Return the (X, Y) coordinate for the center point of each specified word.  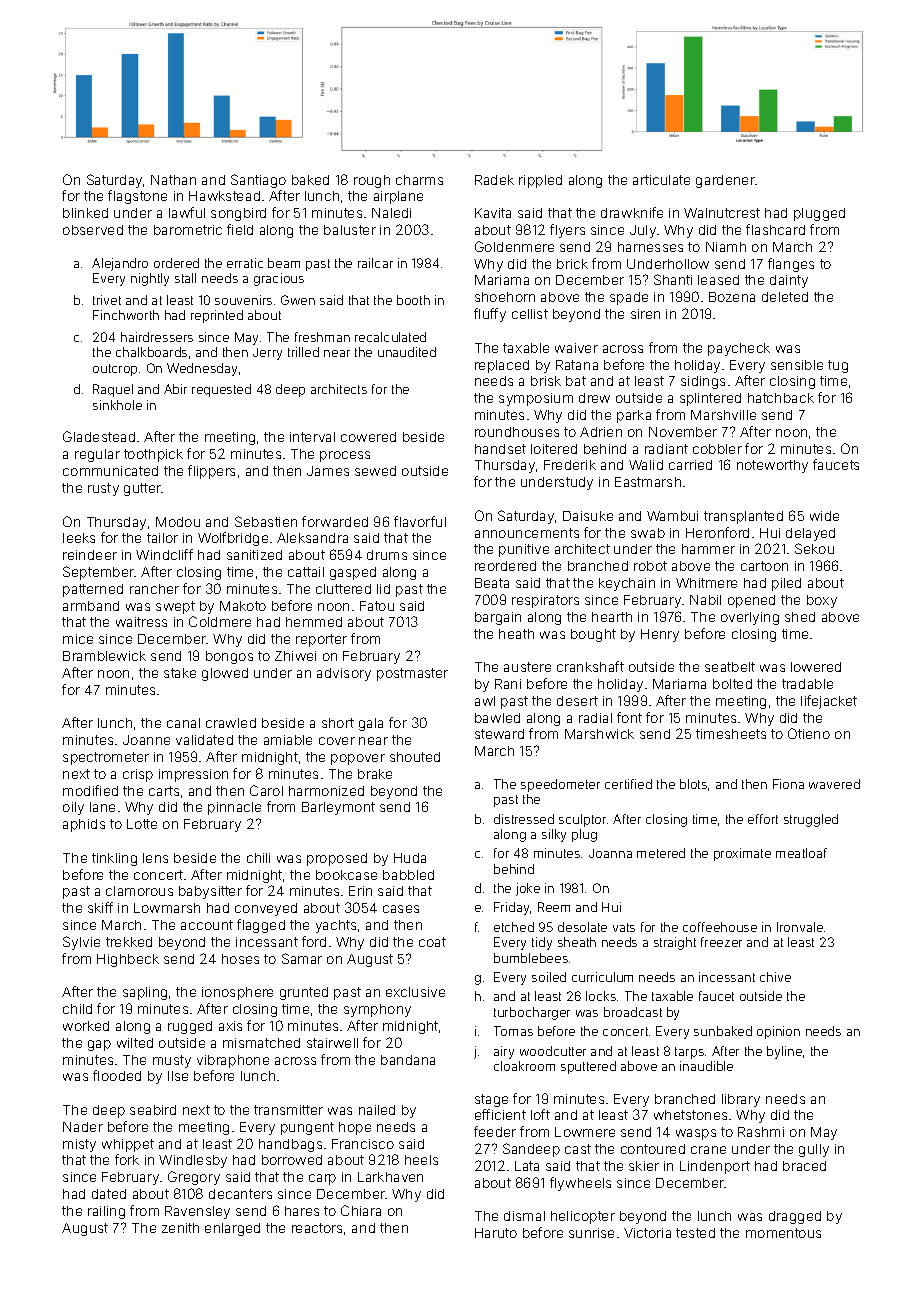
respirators (545, 601)
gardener (725, 181)
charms (419, 180)
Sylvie (81, 943)
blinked (85, 213)
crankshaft (590, 666)
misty (79, 1145)
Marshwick (599, 734)
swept (175, 607)
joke (528, 889)
